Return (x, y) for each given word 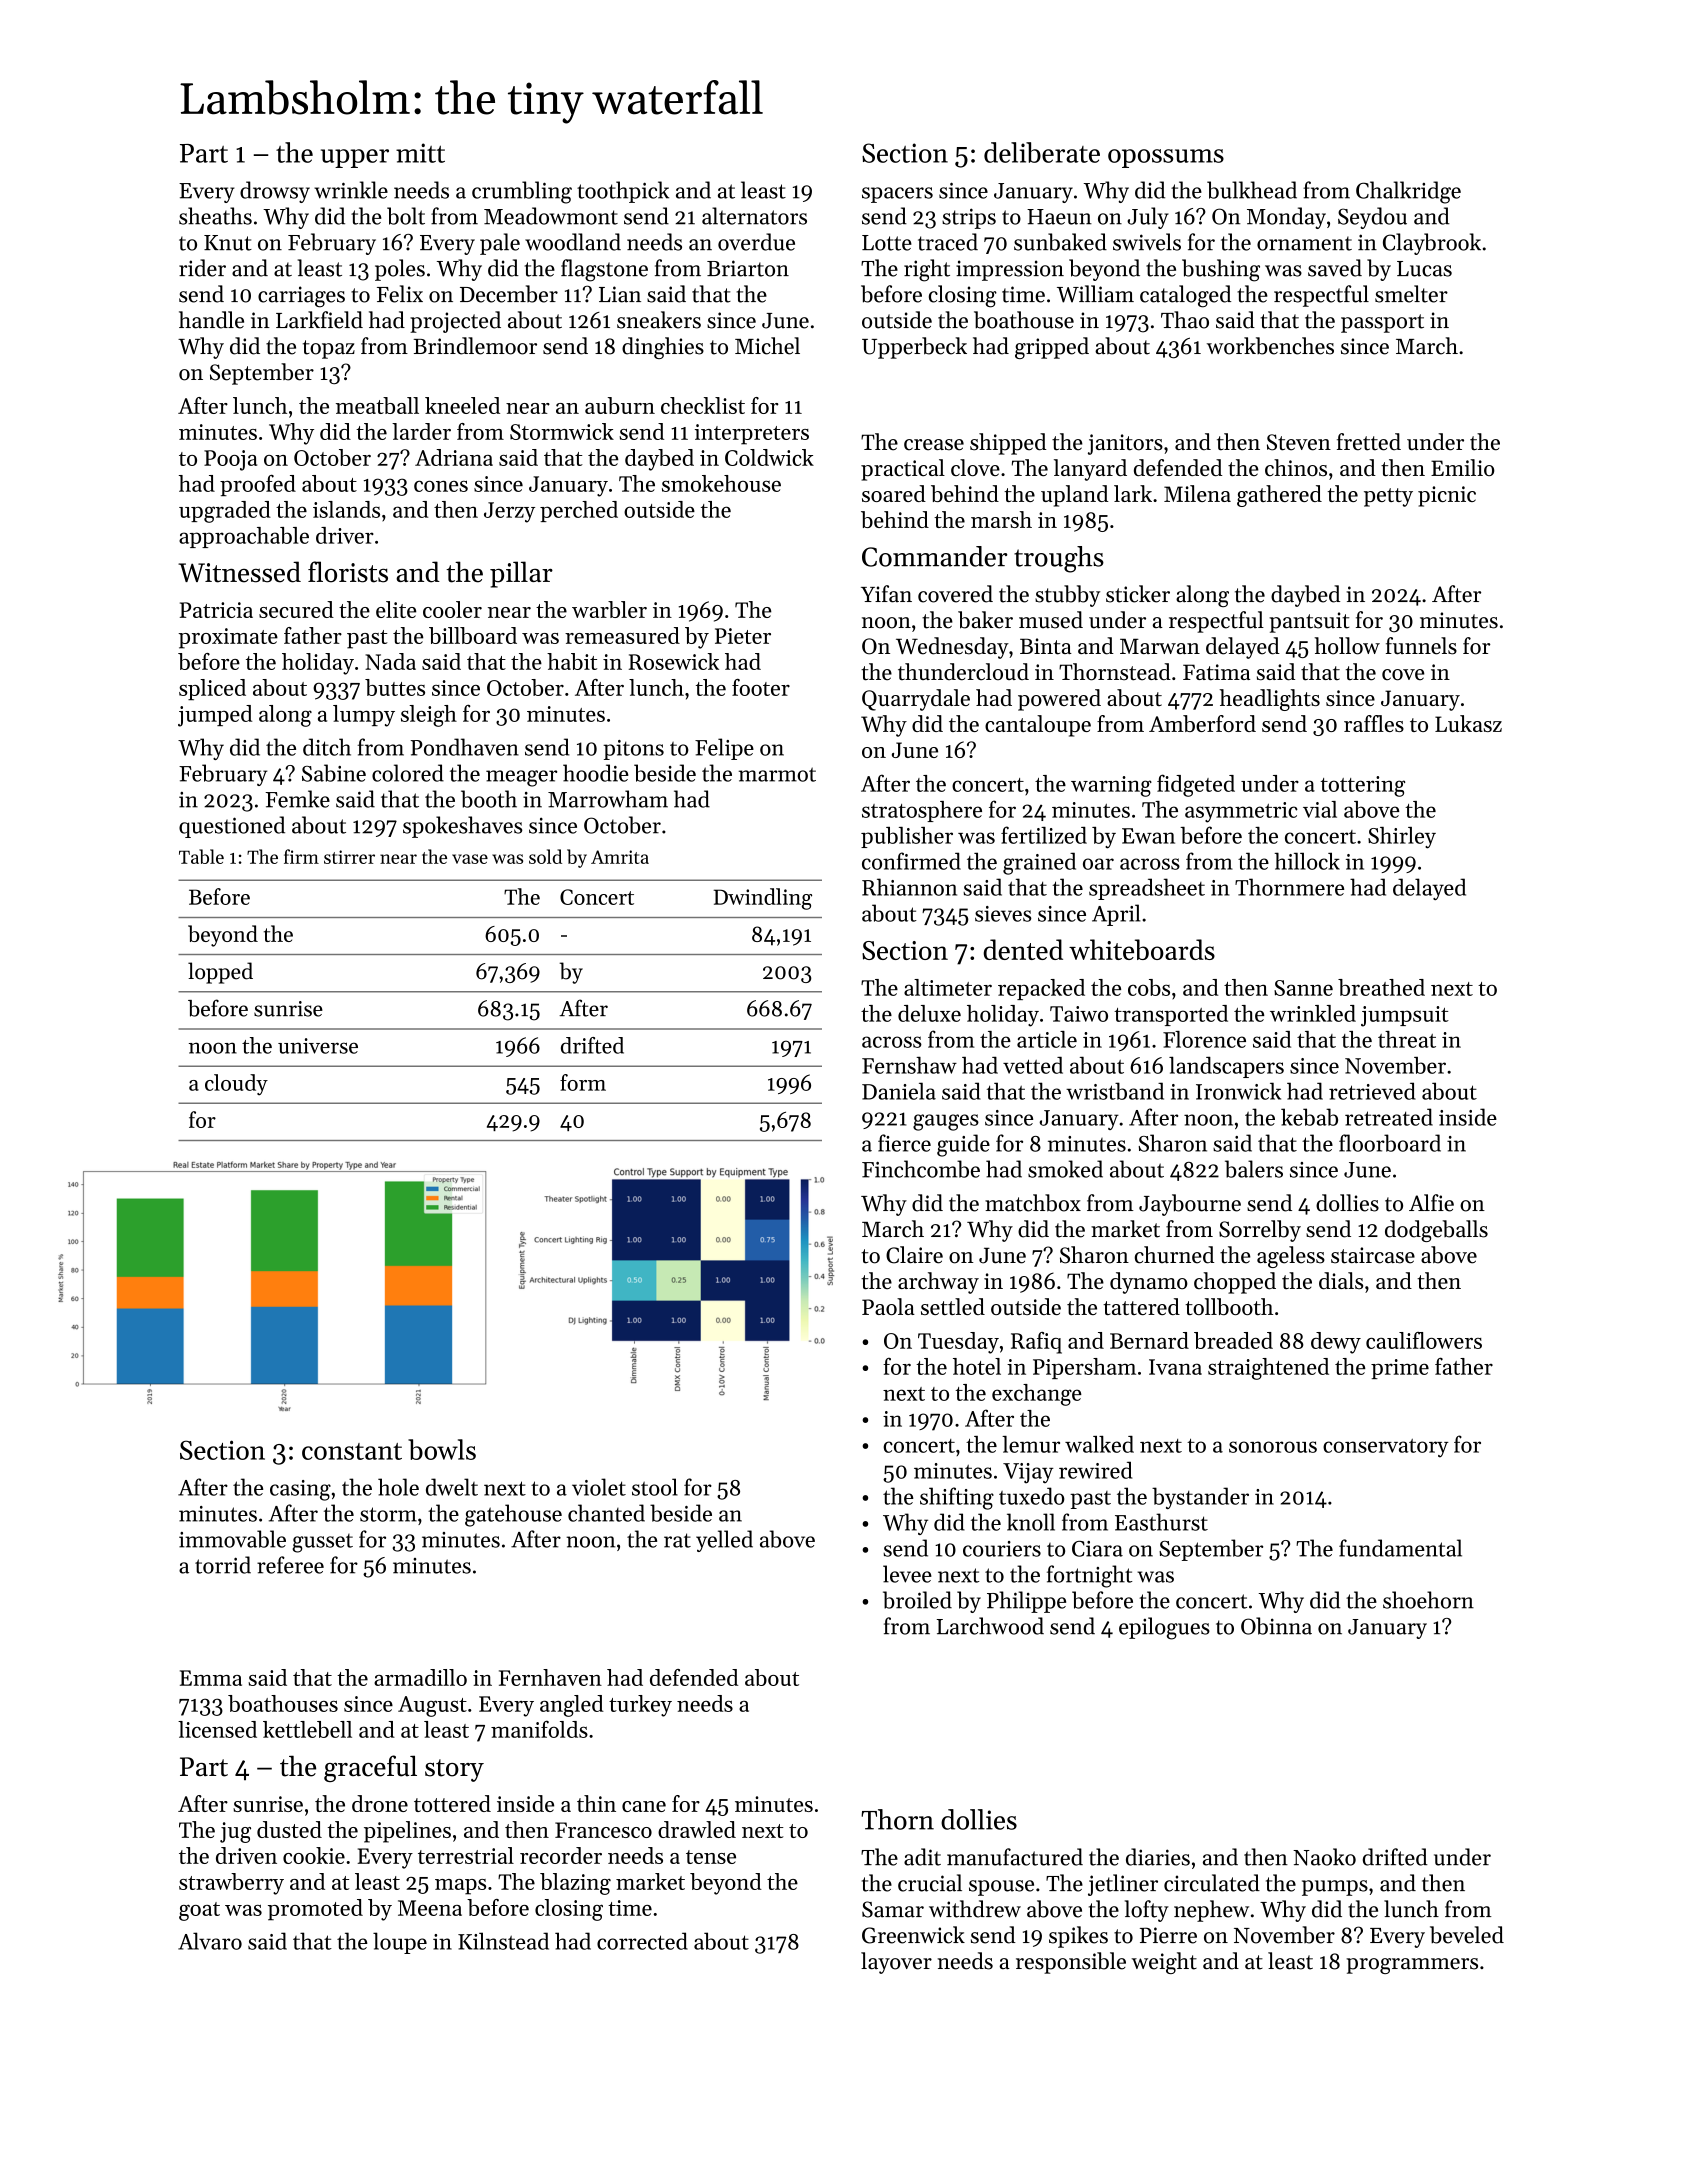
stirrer (349, 857)
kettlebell (307, 1729)
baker (985, 620)
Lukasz (1468, 723)
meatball (377, 405)
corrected (642, 1941)
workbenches (1270, 346)
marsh (1001, 519)
